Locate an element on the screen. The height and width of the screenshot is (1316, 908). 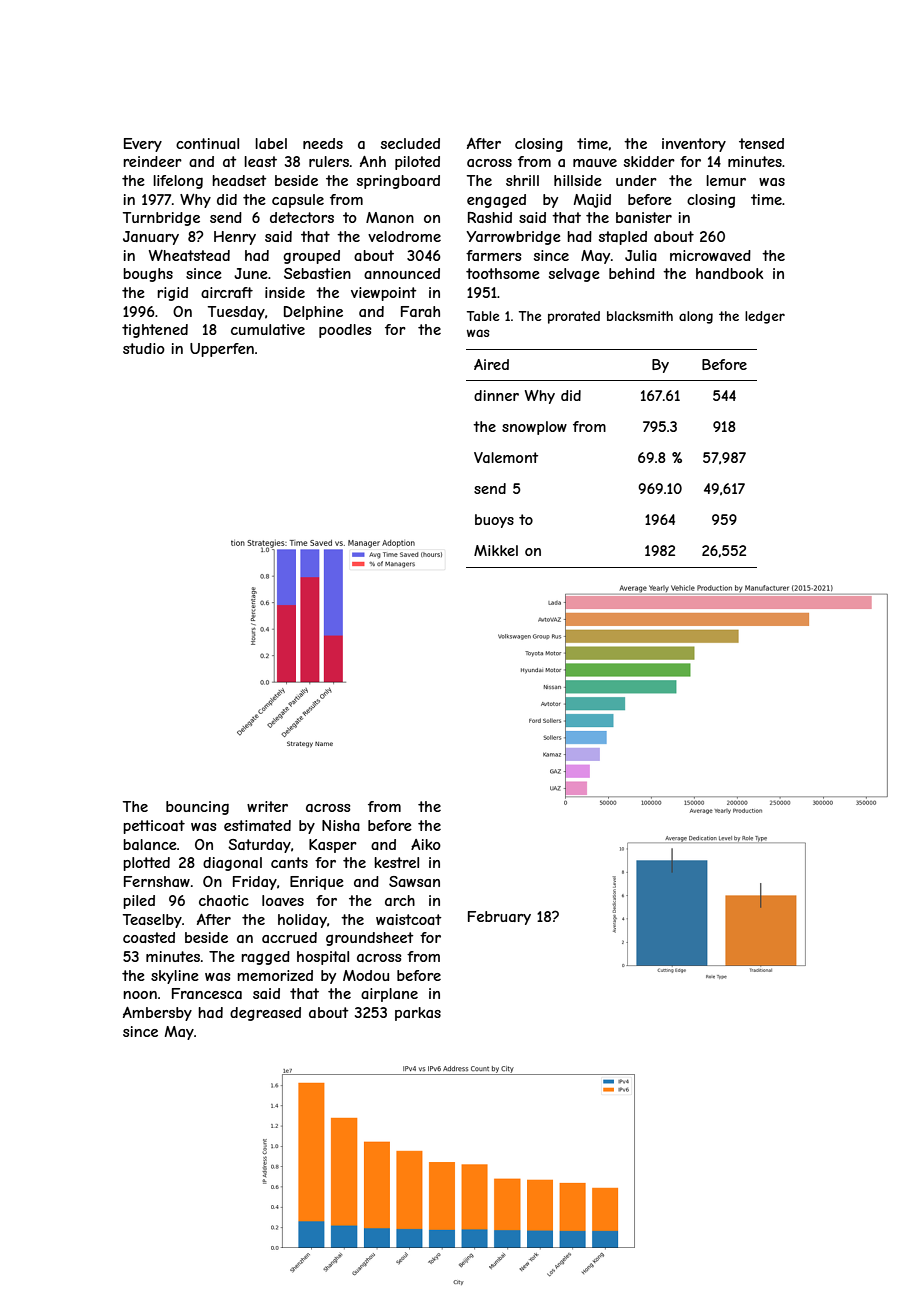
shrill is located at coordinates (522, 180).
